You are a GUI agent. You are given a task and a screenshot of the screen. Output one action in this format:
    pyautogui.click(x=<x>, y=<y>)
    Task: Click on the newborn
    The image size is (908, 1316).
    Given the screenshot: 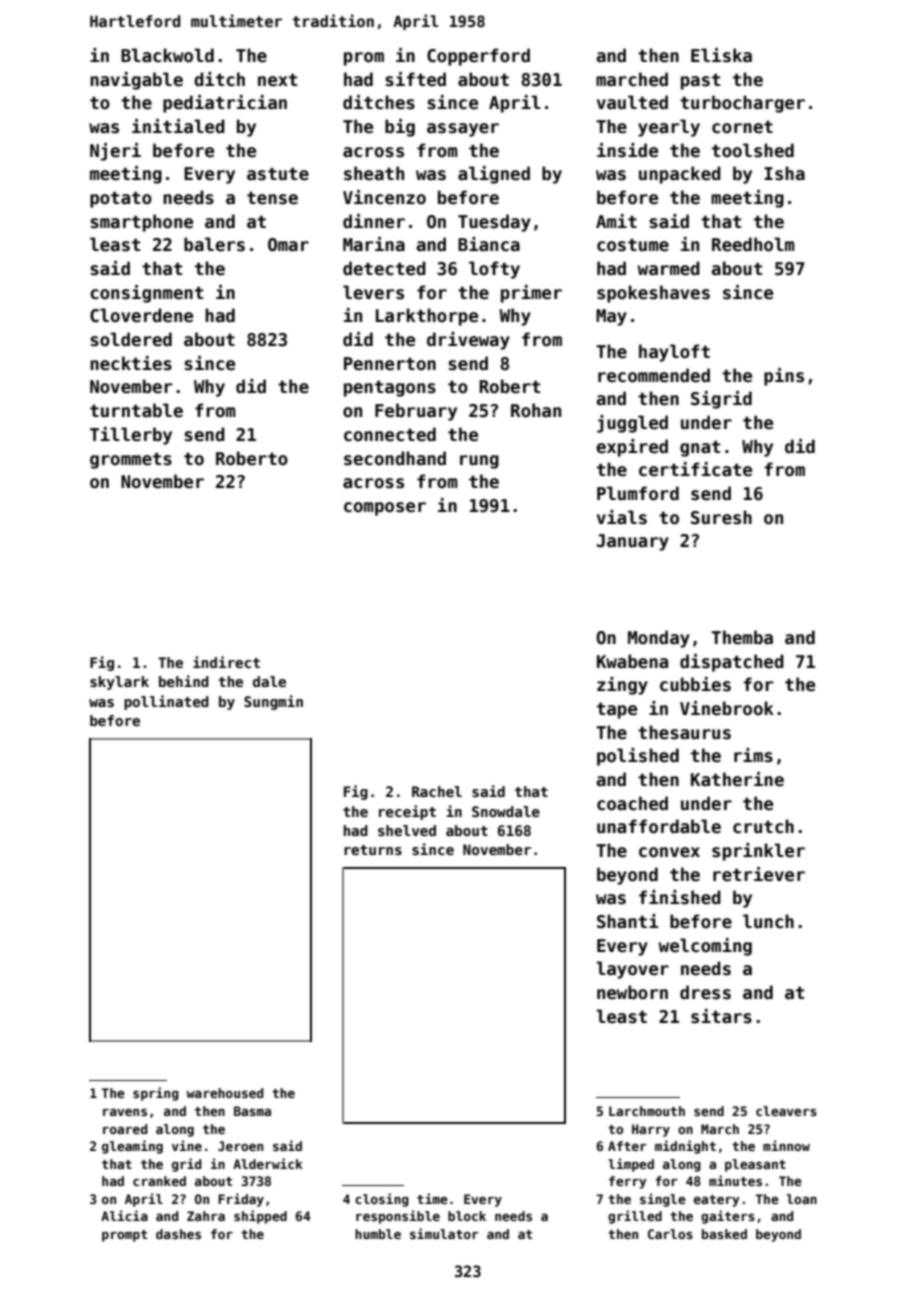 What is the action you would take?
    pyautogui.click(x=632, y=992)
